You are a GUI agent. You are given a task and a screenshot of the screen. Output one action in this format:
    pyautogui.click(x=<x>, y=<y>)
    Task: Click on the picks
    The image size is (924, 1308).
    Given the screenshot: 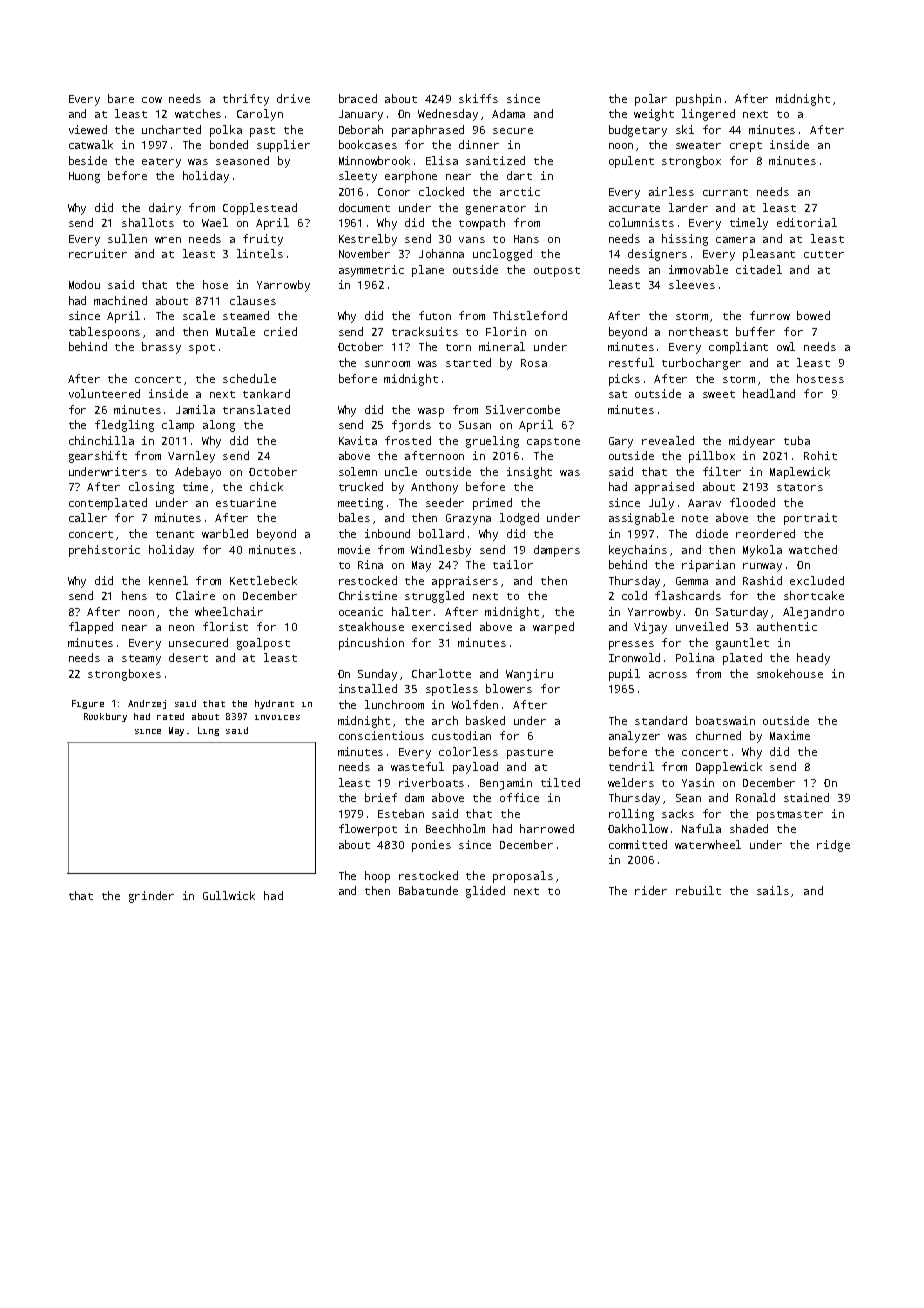 What is the action you would take?
    pyautogui.click(x=624, y=380)
